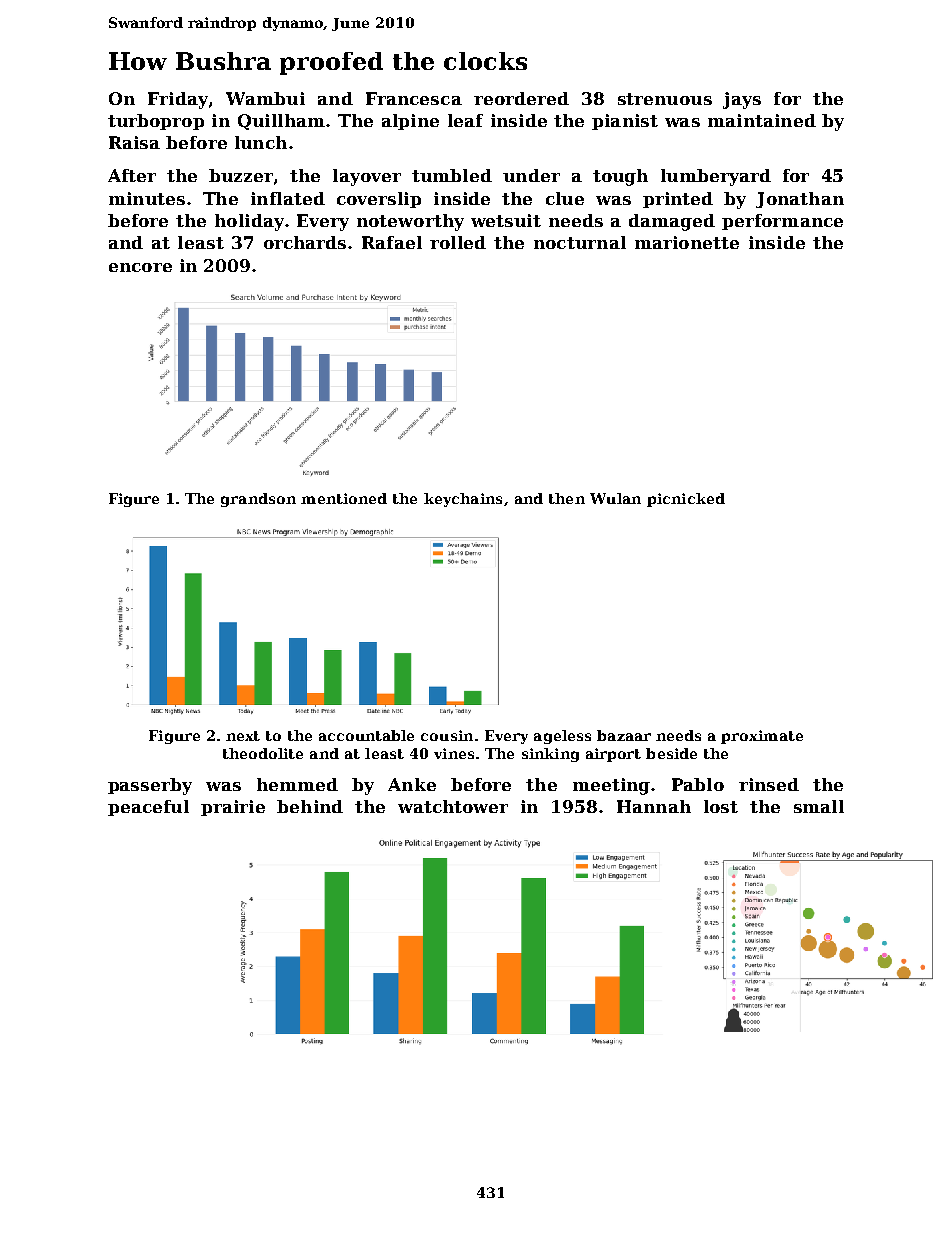 This screenshot has height=1233, width=952. Describe the element at coordinates (624, 735) in the screenshot. I see `bazaar` at that location.
